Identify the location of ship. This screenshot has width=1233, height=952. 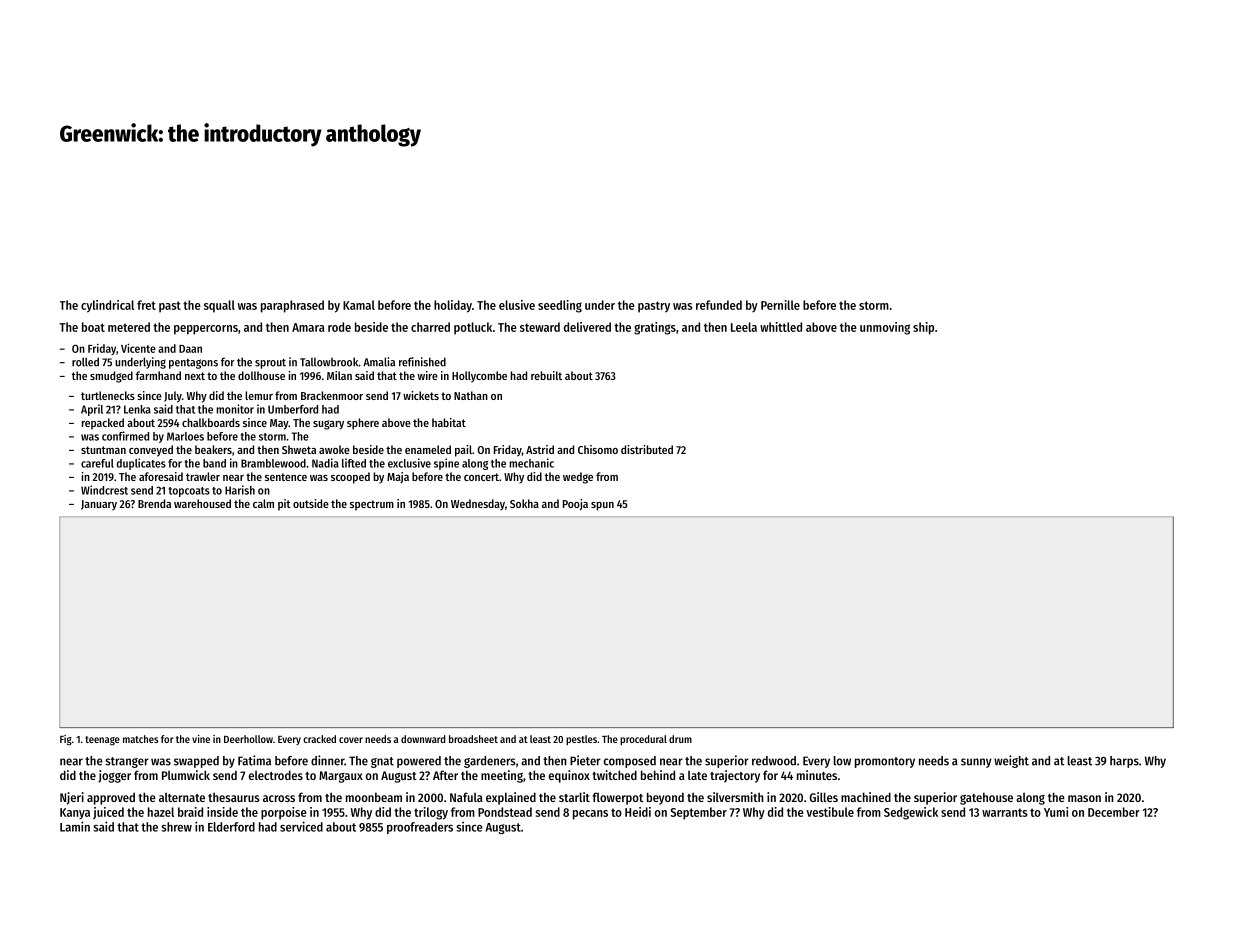
(923, 328).
